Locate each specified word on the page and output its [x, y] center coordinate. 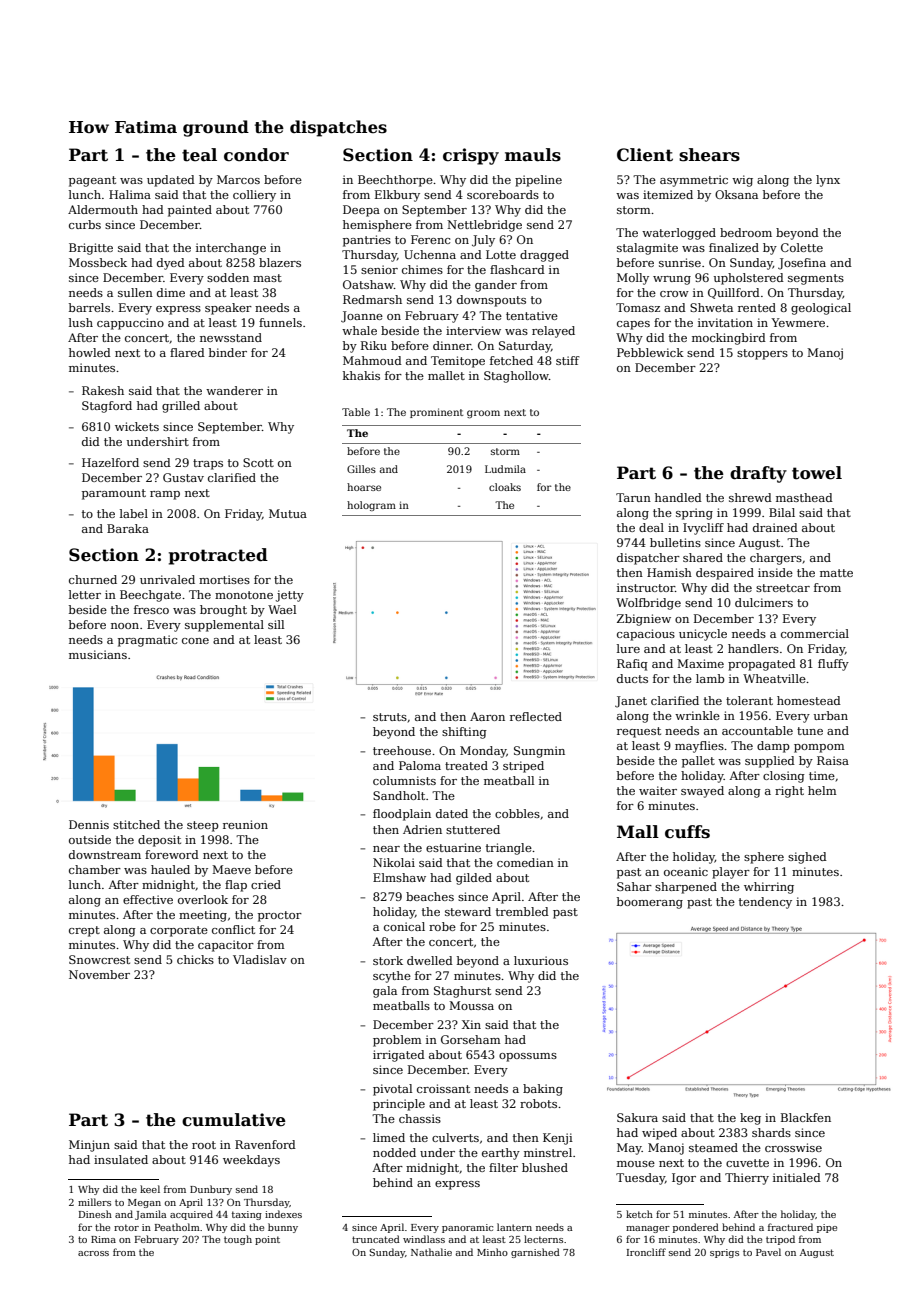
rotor [126, 1227]
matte [836, 573]
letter [85, 594]
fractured [790, 1227]
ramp [165, 495]
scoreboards [503, 194]
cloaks [505, 487]
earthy [501, 1154]
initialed [797, 1177]
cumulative [234, 1120]
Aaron [487, 716]
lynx [828, 181]
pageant [92, 181]
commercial [815, 633]
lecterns [543, 1239]
